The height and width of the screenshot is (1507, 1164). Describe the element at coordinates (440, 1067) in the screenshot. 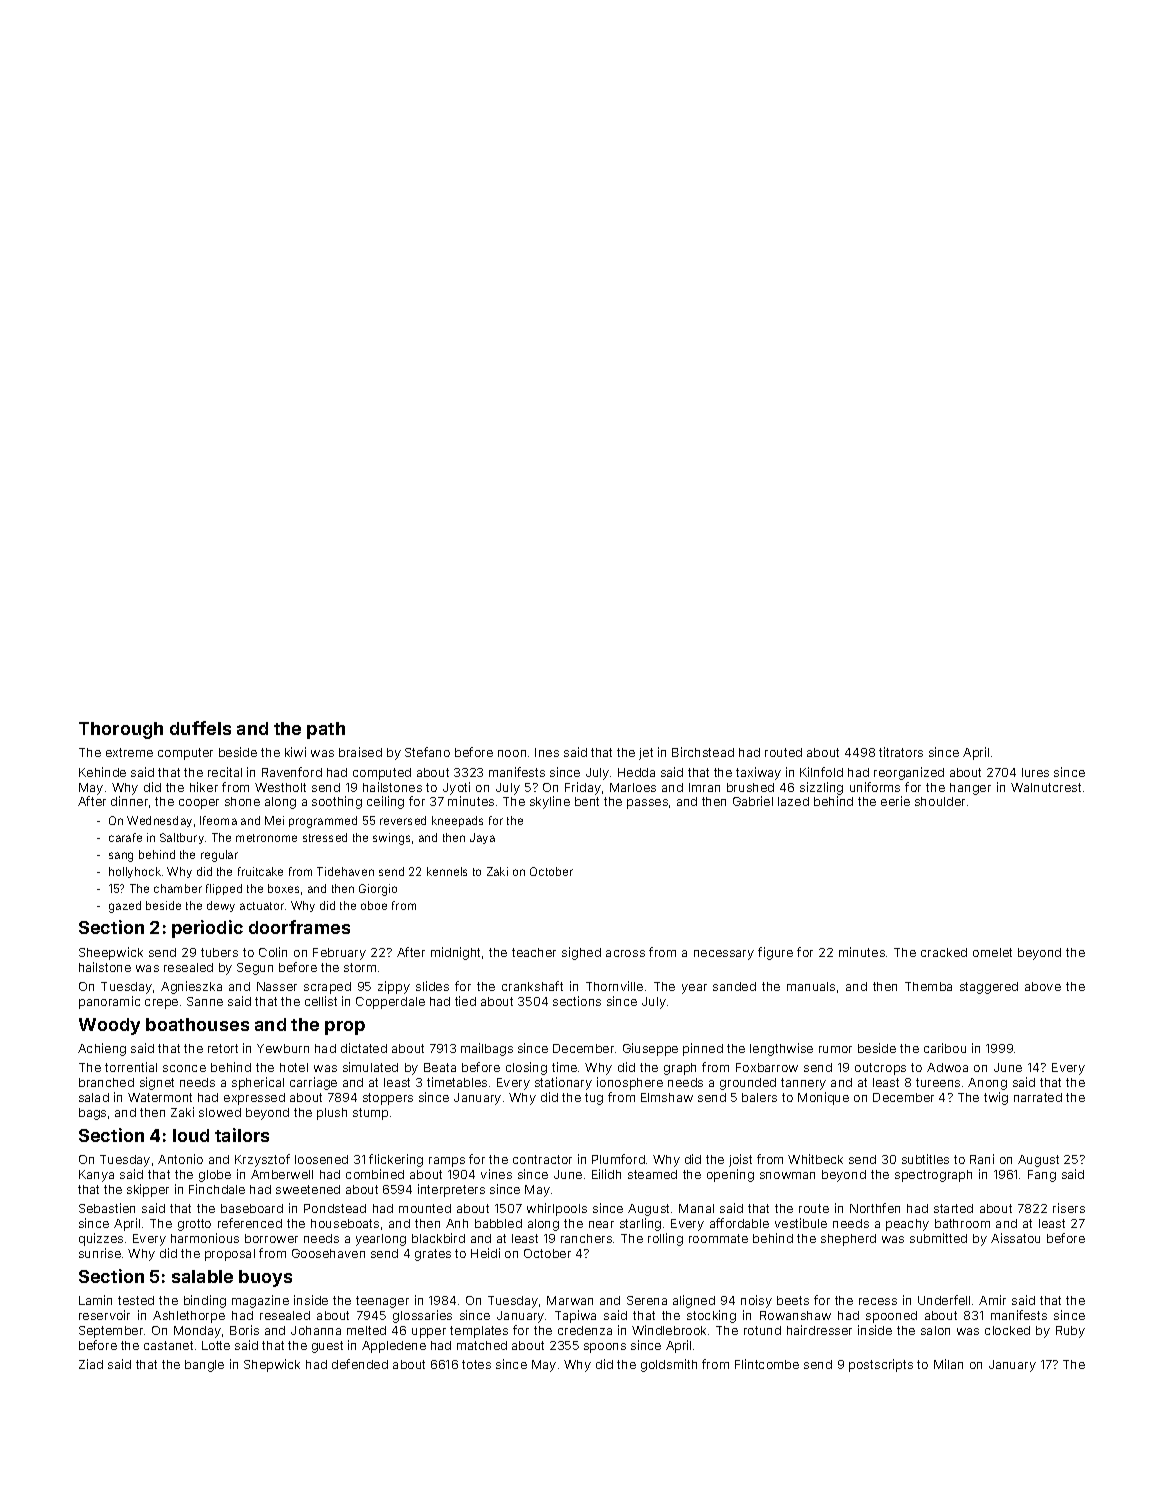

I see `Beata` at that location.
